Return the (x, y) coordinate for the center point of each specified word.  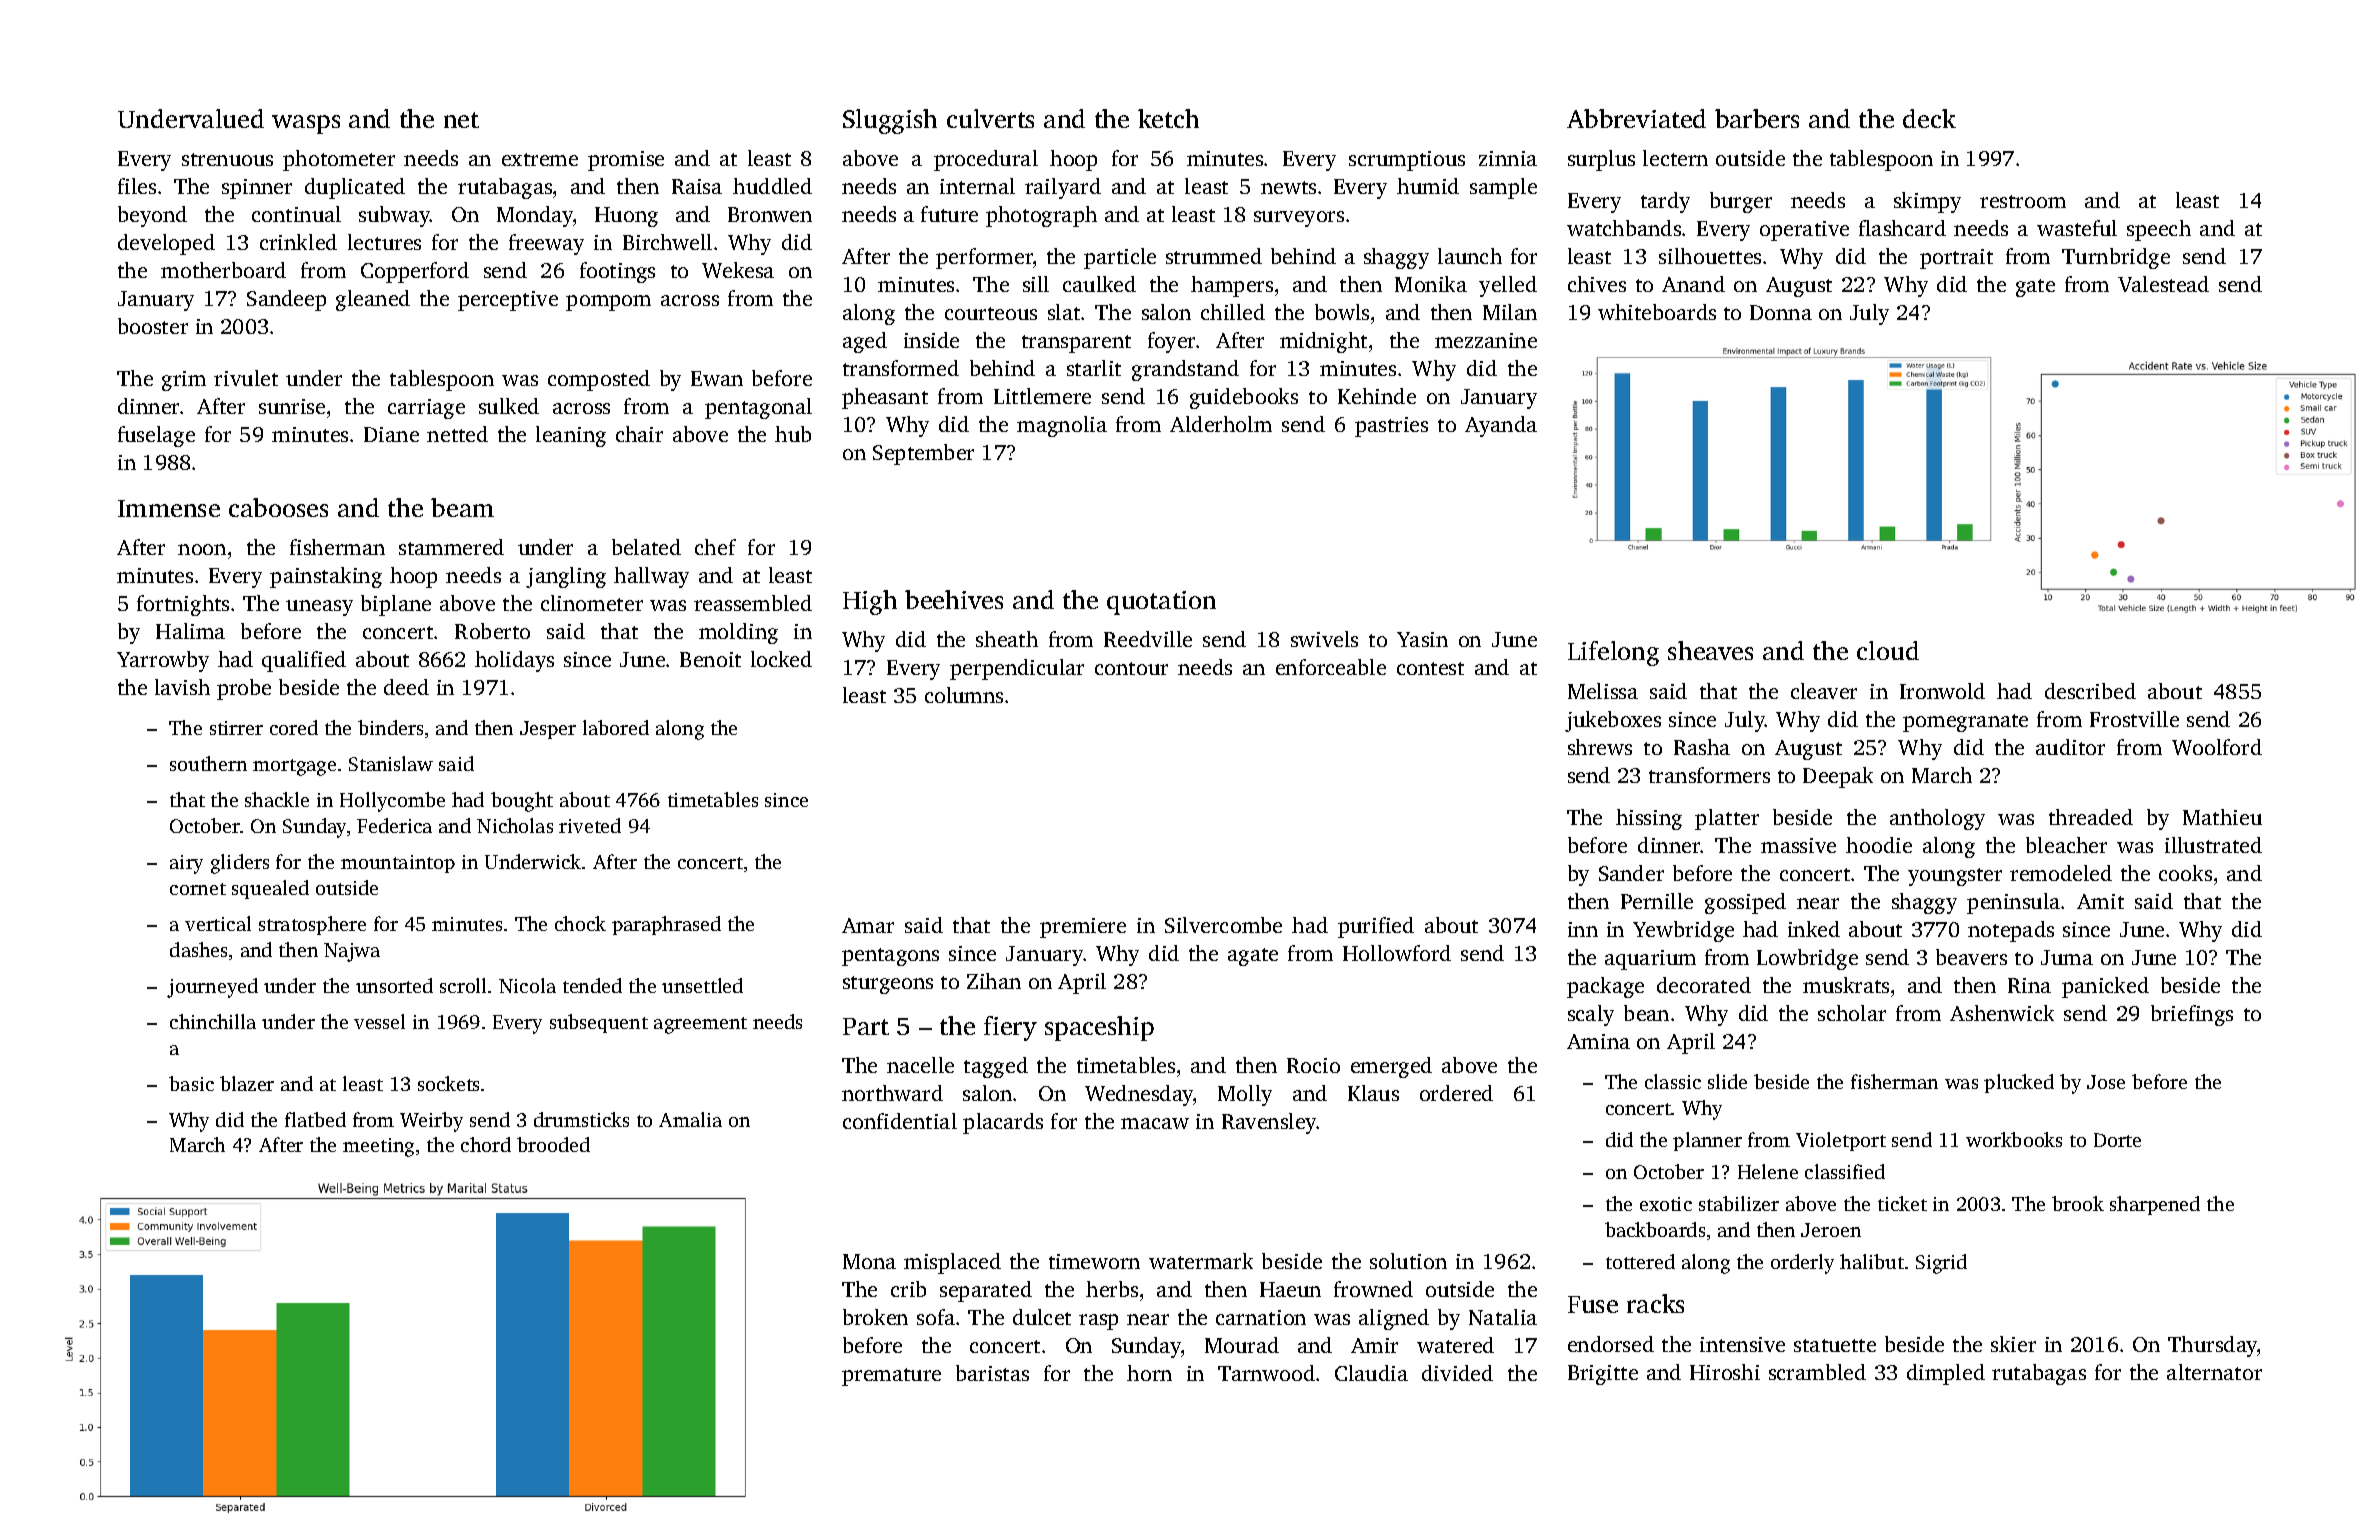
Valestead (2163, 284)
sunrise (292, 406)
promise (626, 161)
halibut (1872, 1261)
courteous (991, 313)
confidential (900, 1121)
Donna (1781, 312)
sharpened (2155, 1205)
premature (891, 1377)
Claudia (1371, 1373)
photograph (1041, 216)
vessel (379, 1021)
